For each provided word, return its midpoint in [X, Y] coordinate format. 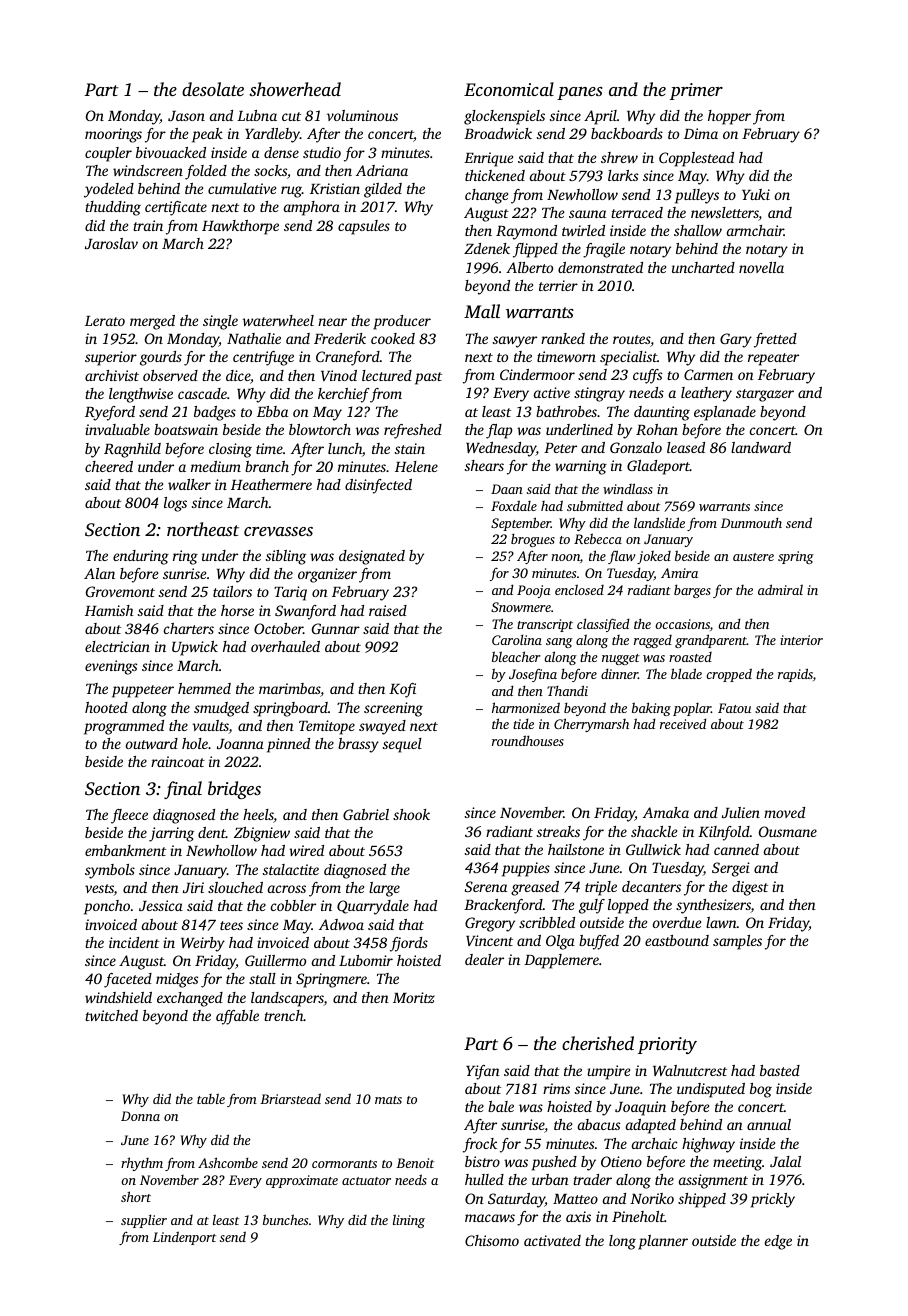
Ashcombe [228, 1162]
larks [623, 175]
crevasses [278, 531]
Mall [482, 311]
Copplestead [696, 159]
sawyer [515, 342]
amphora [312, 208]
